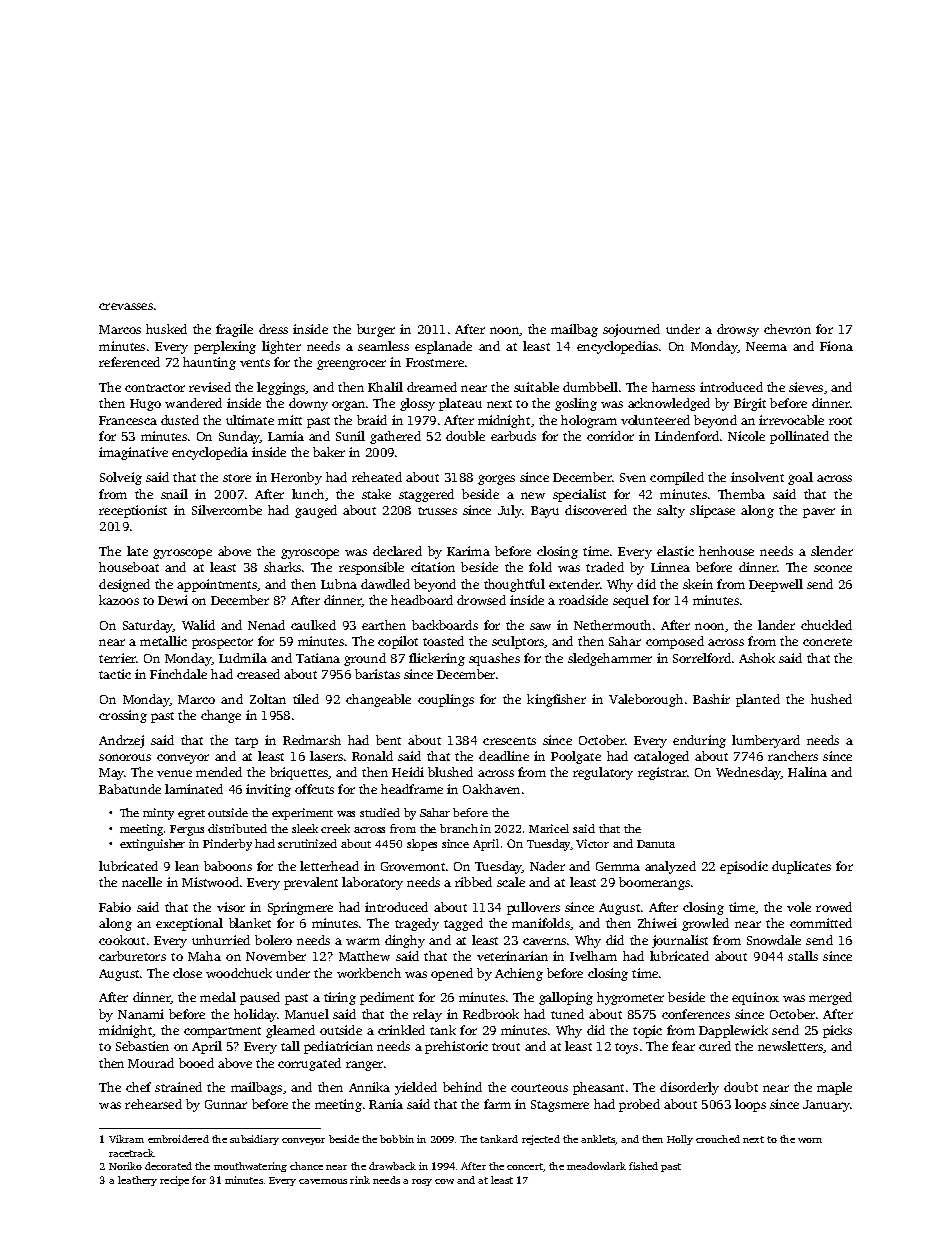 This screenshot has height=1233, width=952. What do you see at coordinates (755, 998) in the screenshot?
I see `equinox` at bounding box center [755, 998].
